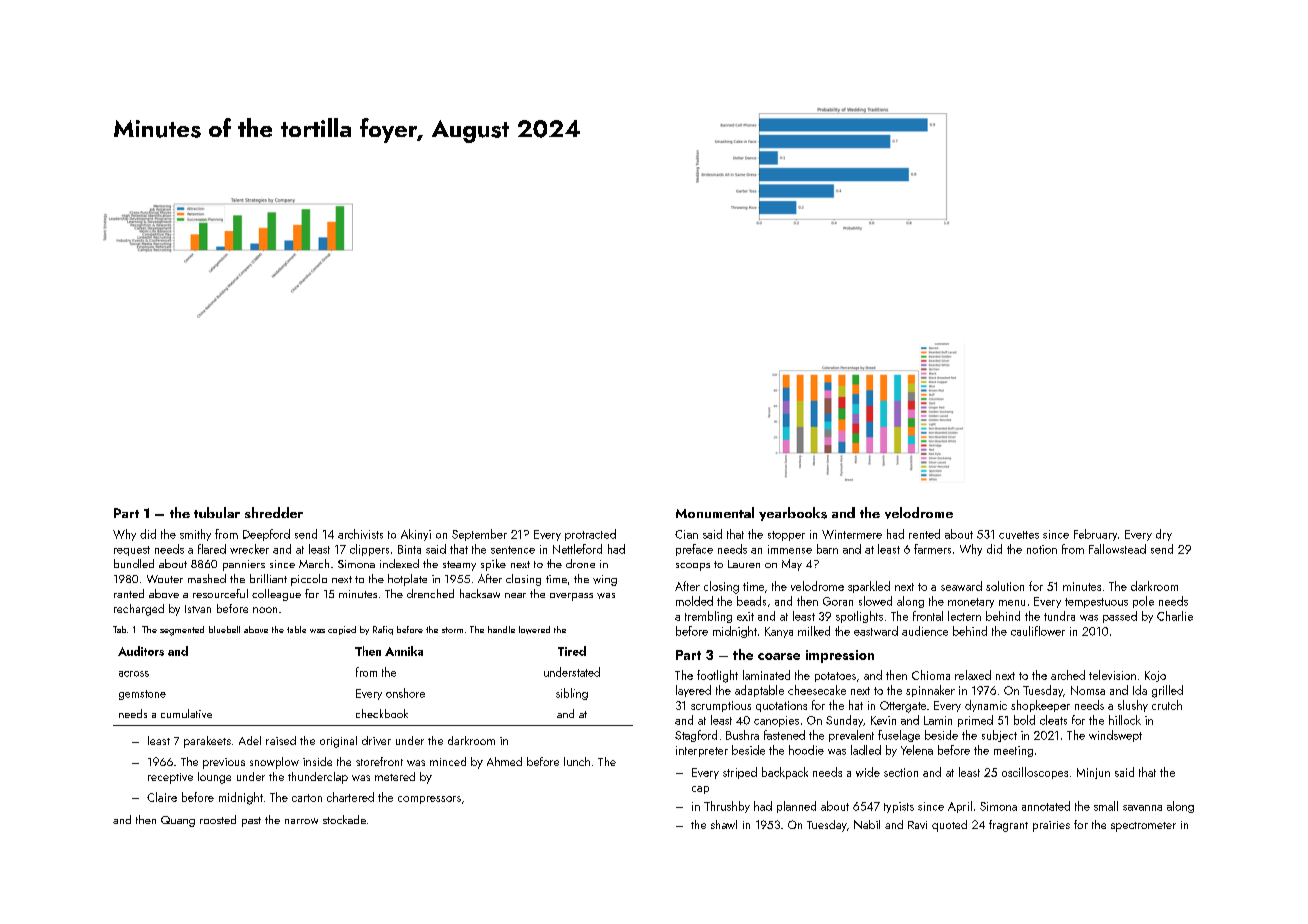 The width and height of the page is (1308, 924). What do you see at coordinates (715, 512) in the page?
I see `Monumental` at bounding box center [715, 512].
